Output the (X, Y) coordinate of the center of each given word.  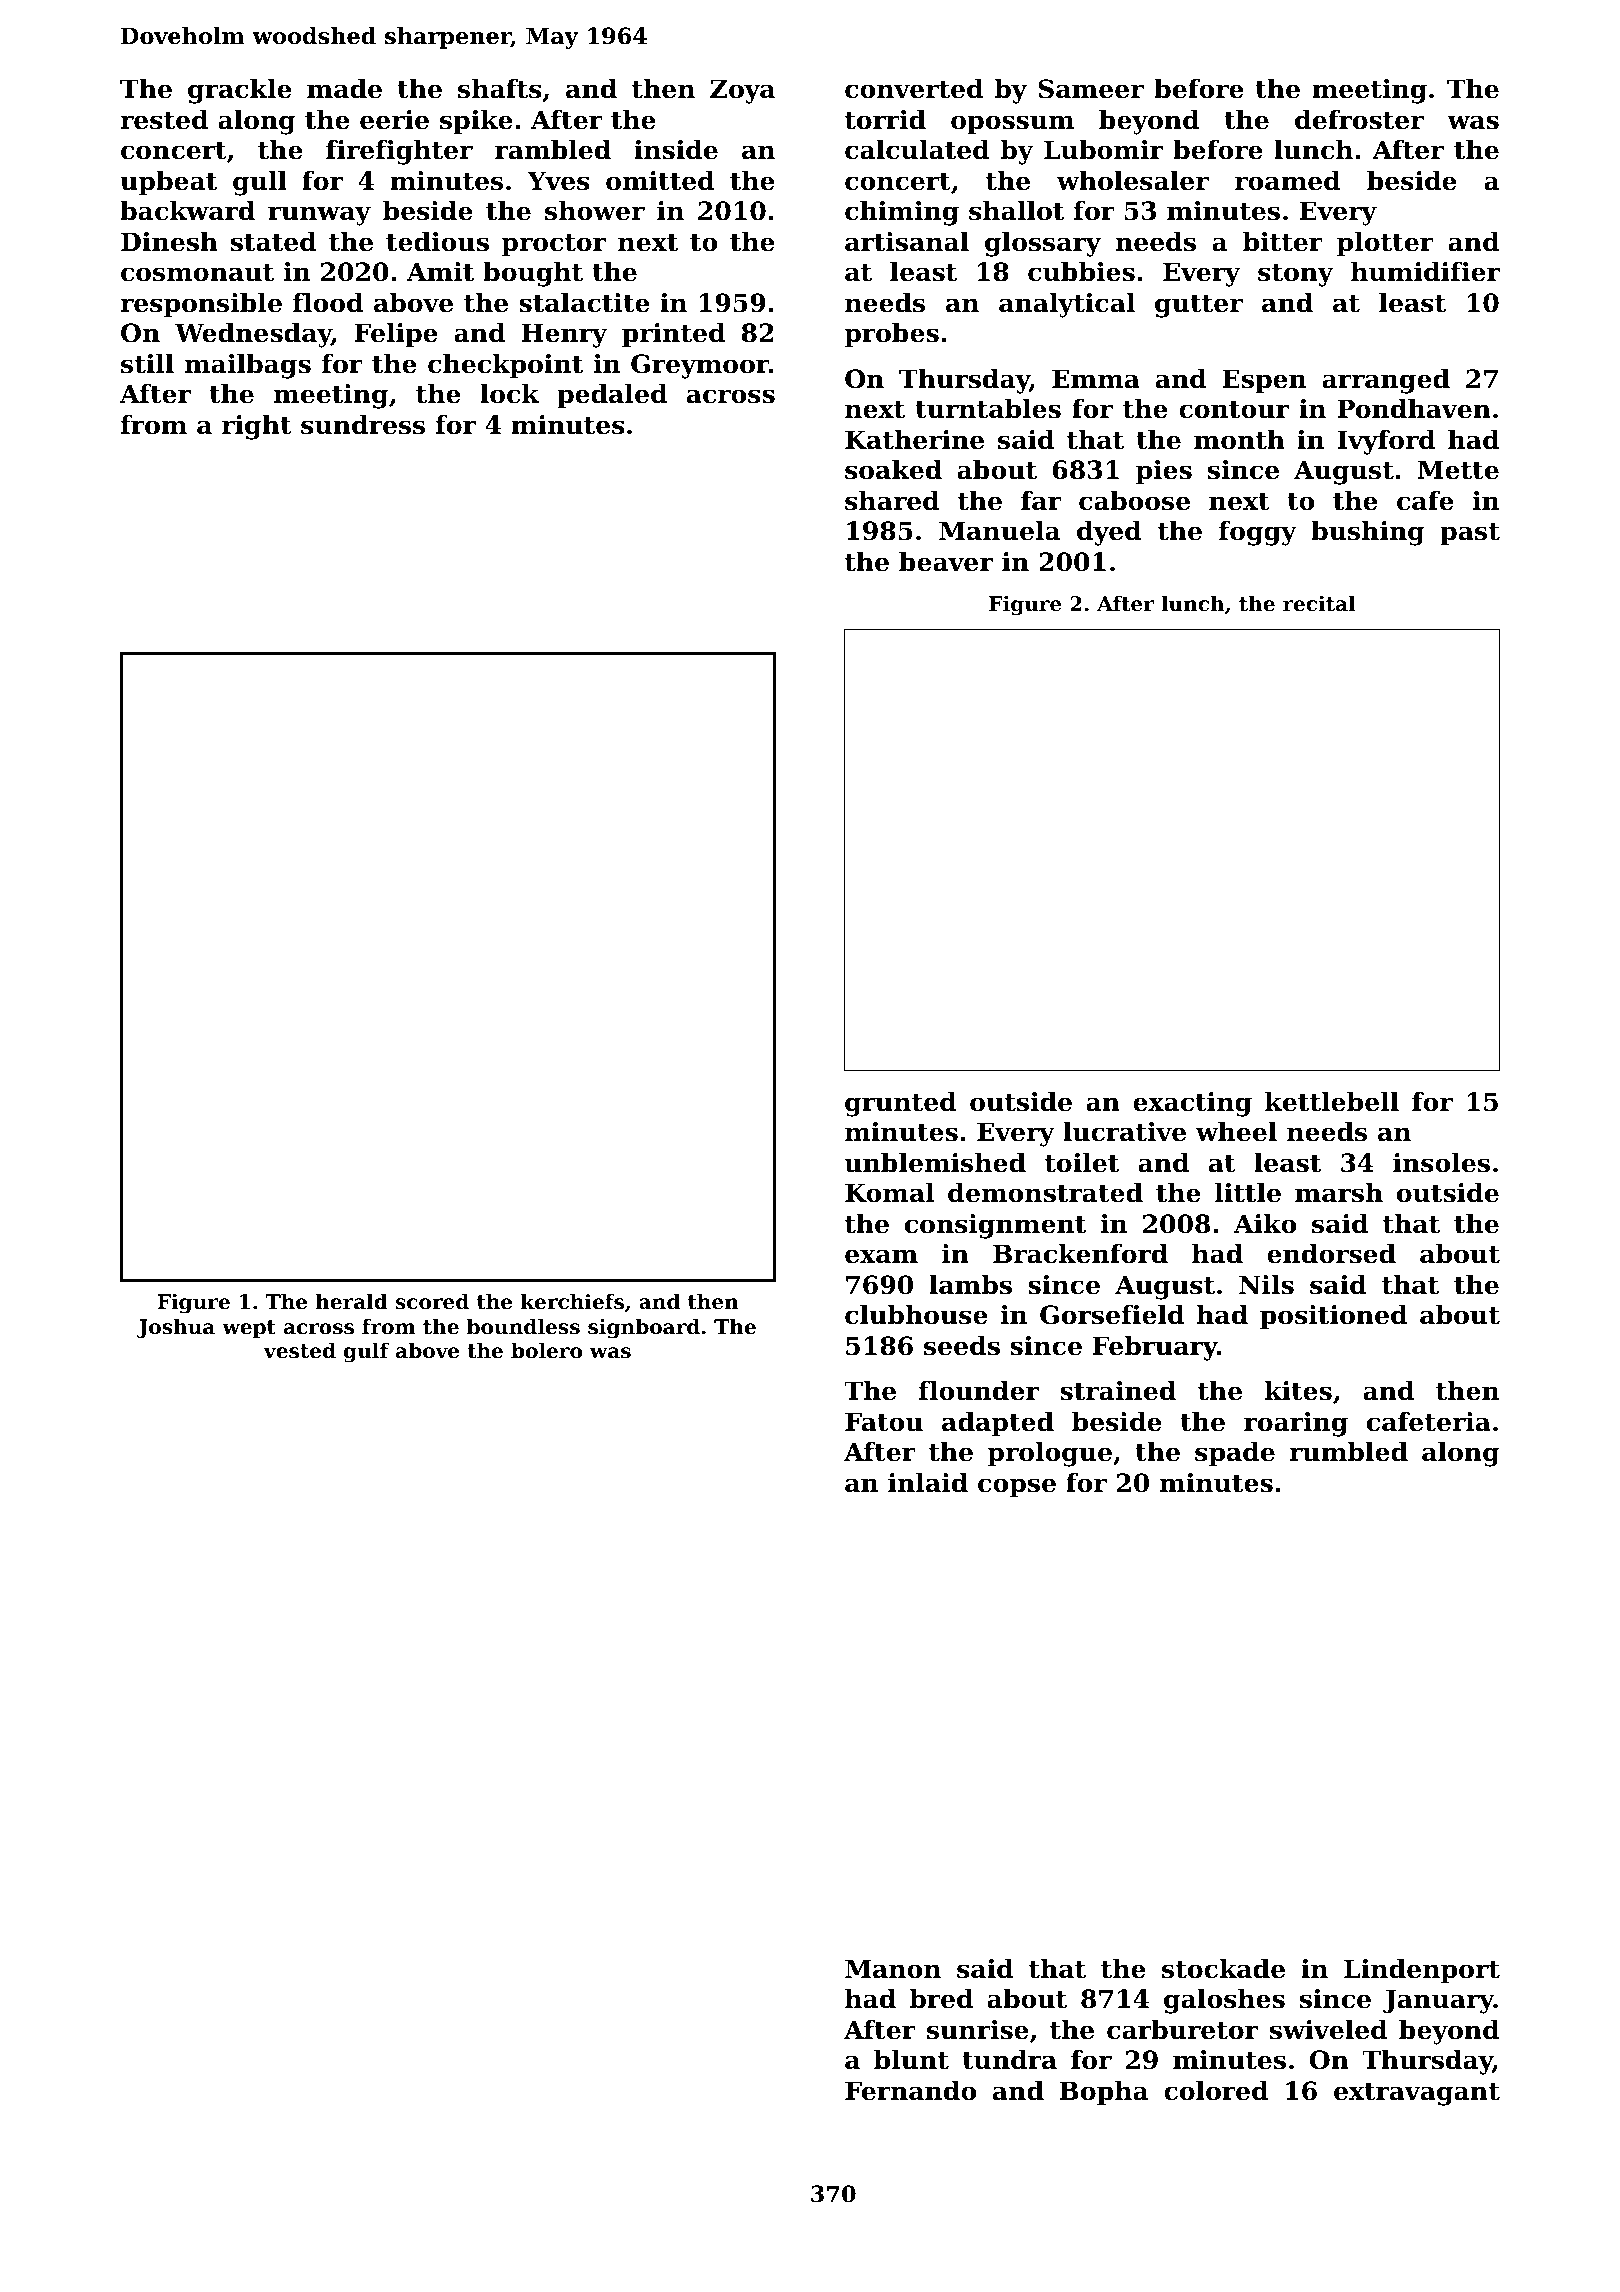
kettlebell (1332, 1102)
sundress (363, 425)
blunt (911, 2060)
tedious (437, 242)
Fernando (911, 2091)
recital (1319, 603)
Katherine (914, 440)
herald (352, 1301)
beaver (946, 562)
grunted (901, 1104)
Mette (1458, 470)
